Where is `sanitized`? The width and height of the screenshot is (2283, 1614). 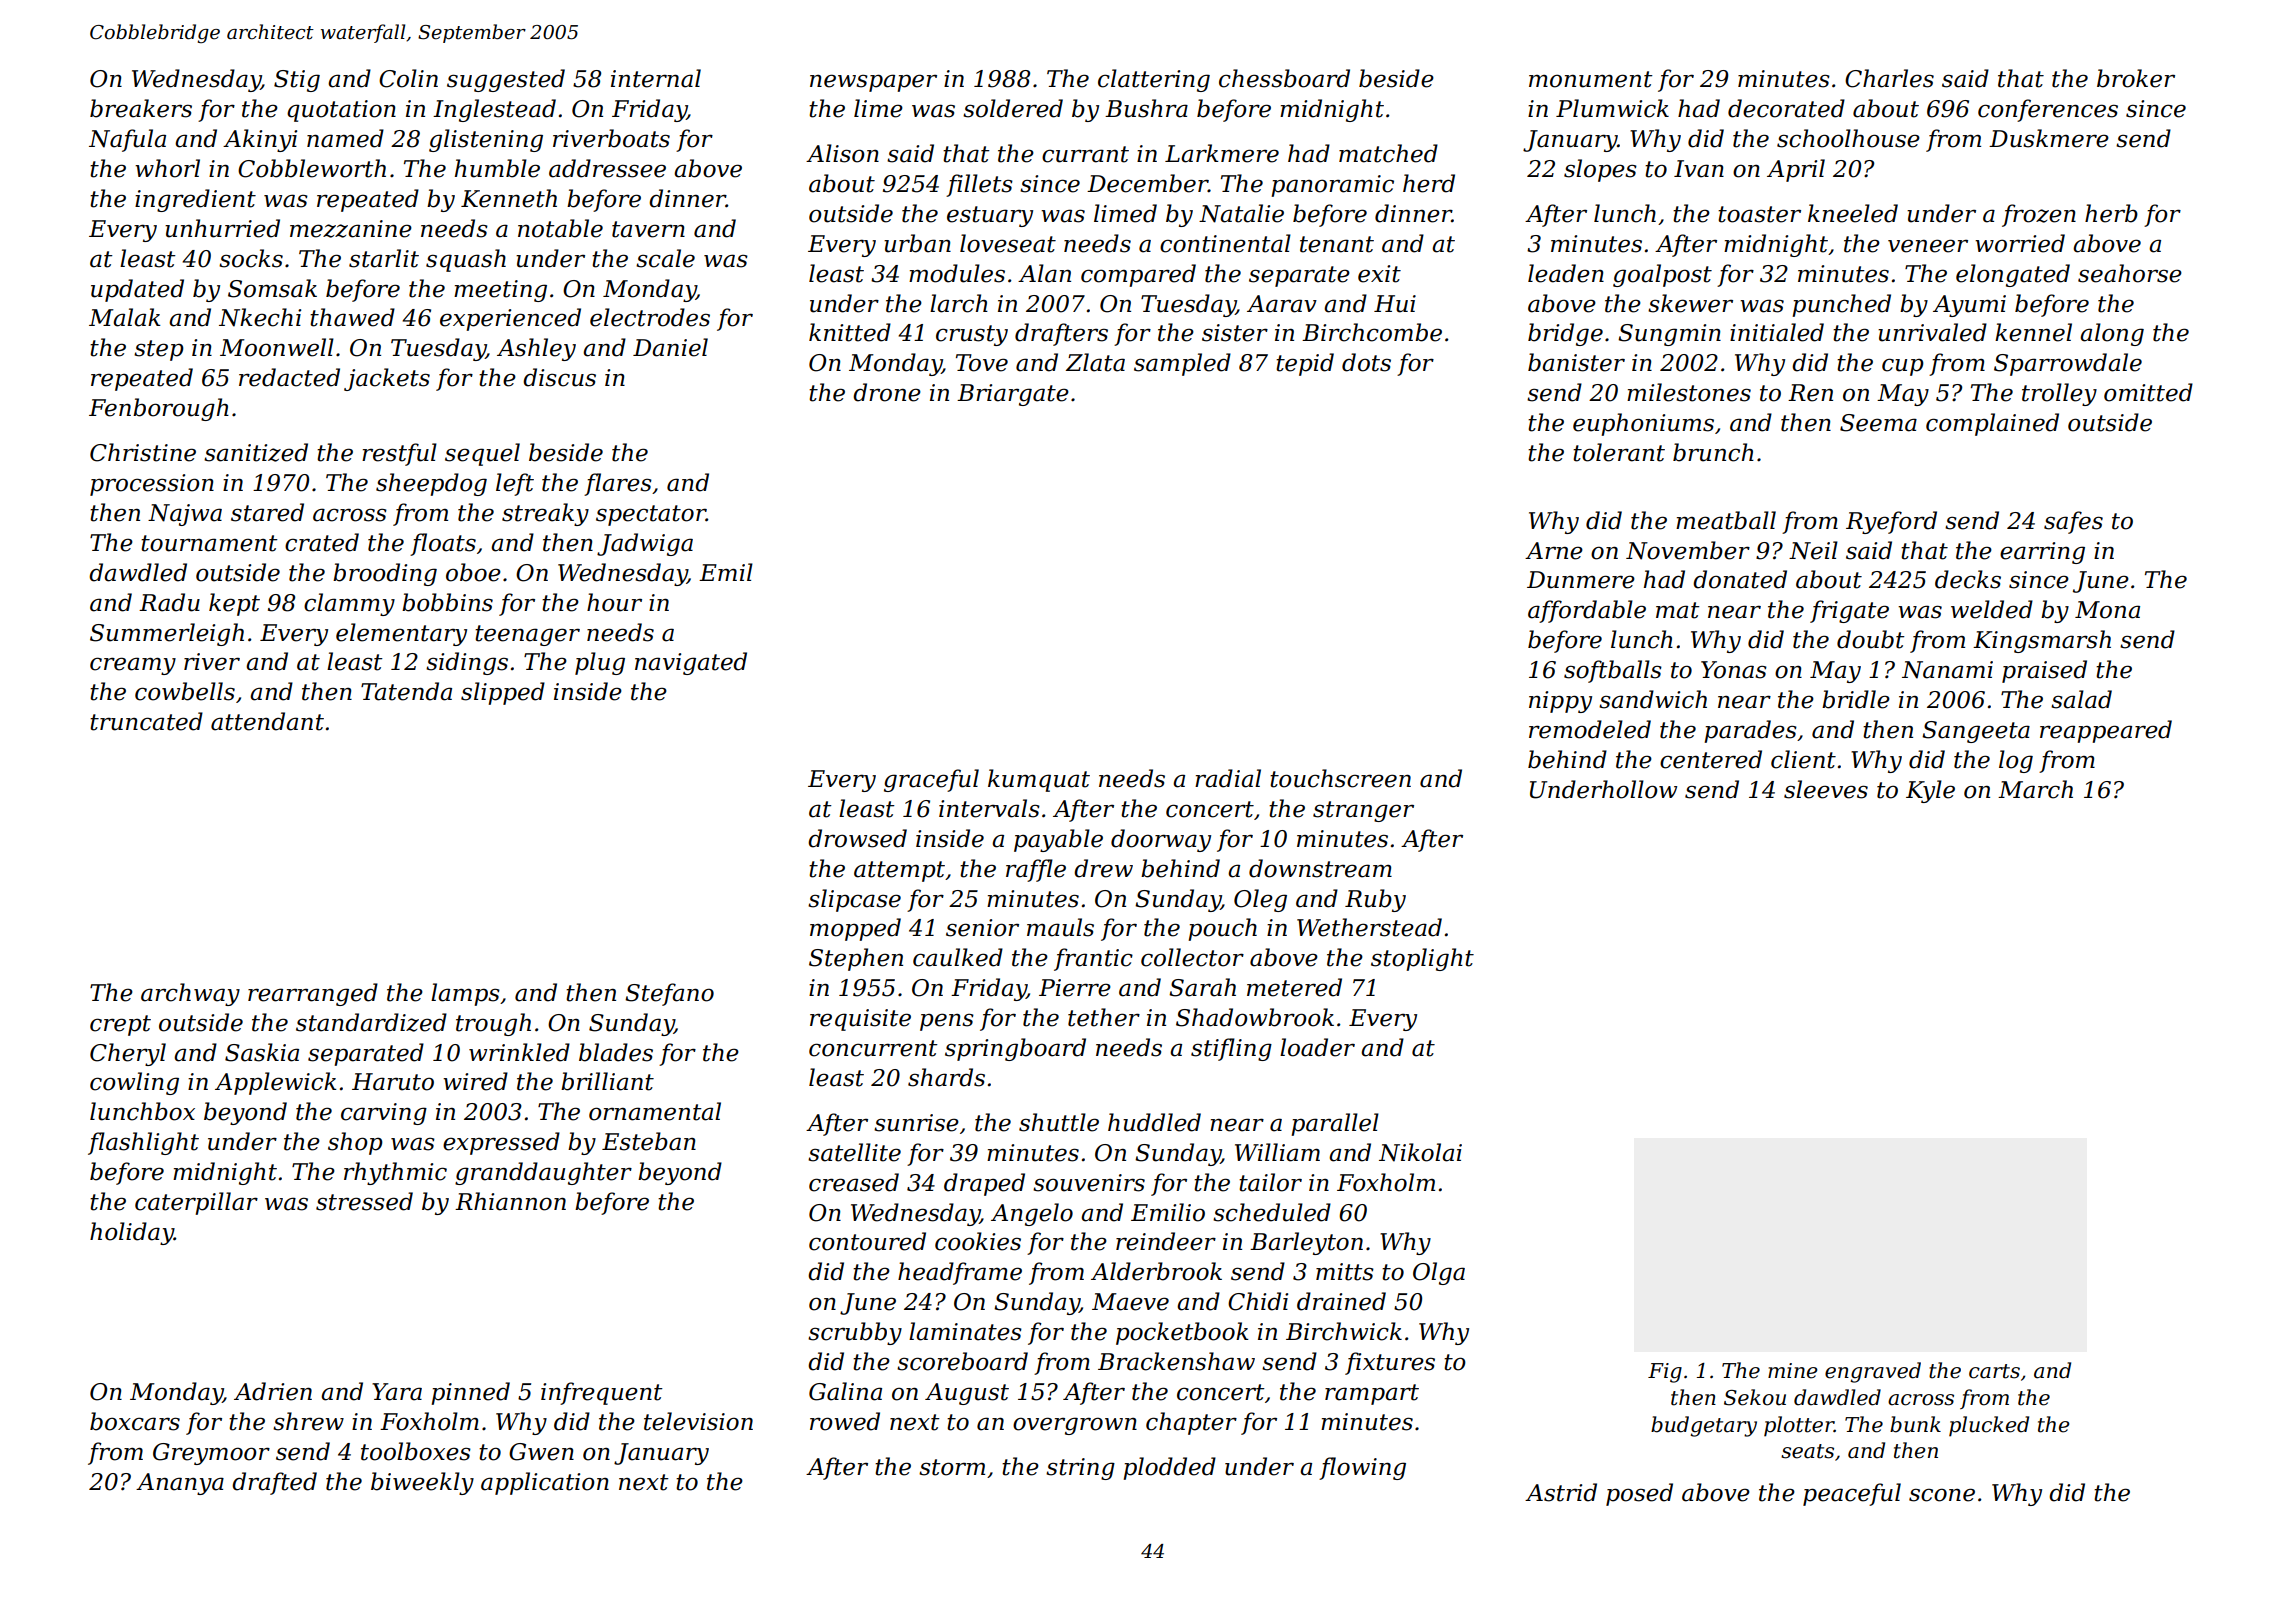 sanitized is located at coordinates (256, 452).
